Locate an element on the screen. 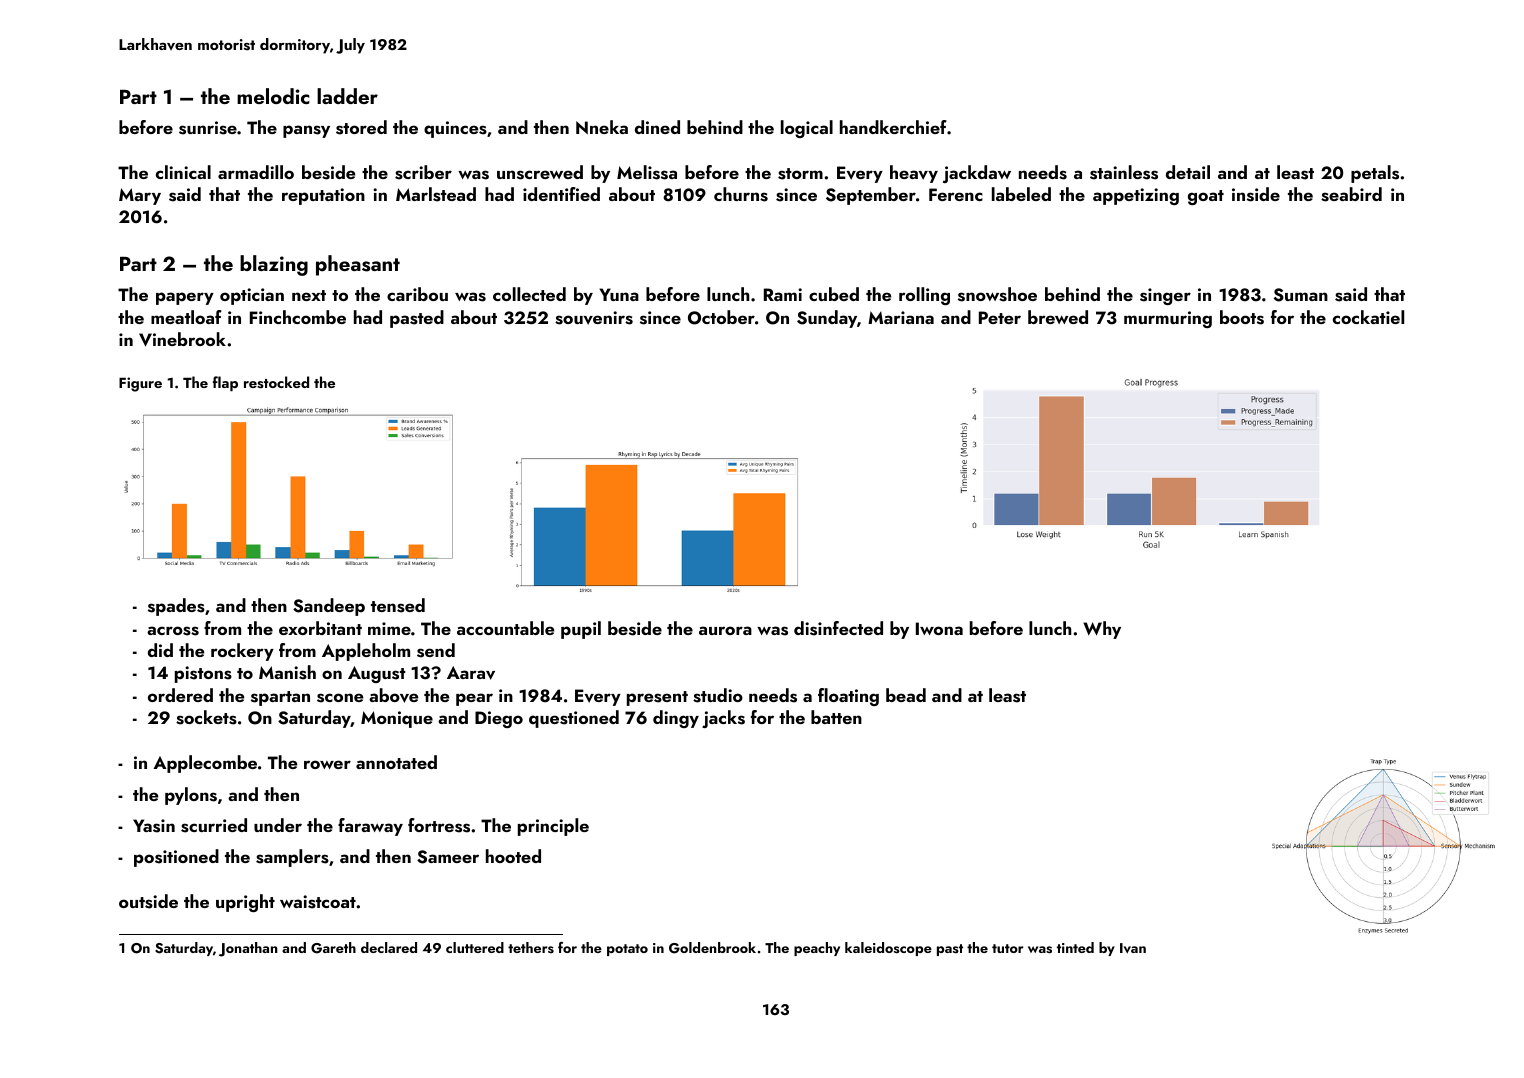 The image size is (1524, 1078). Iwona is located at coordinates (939, 628).
